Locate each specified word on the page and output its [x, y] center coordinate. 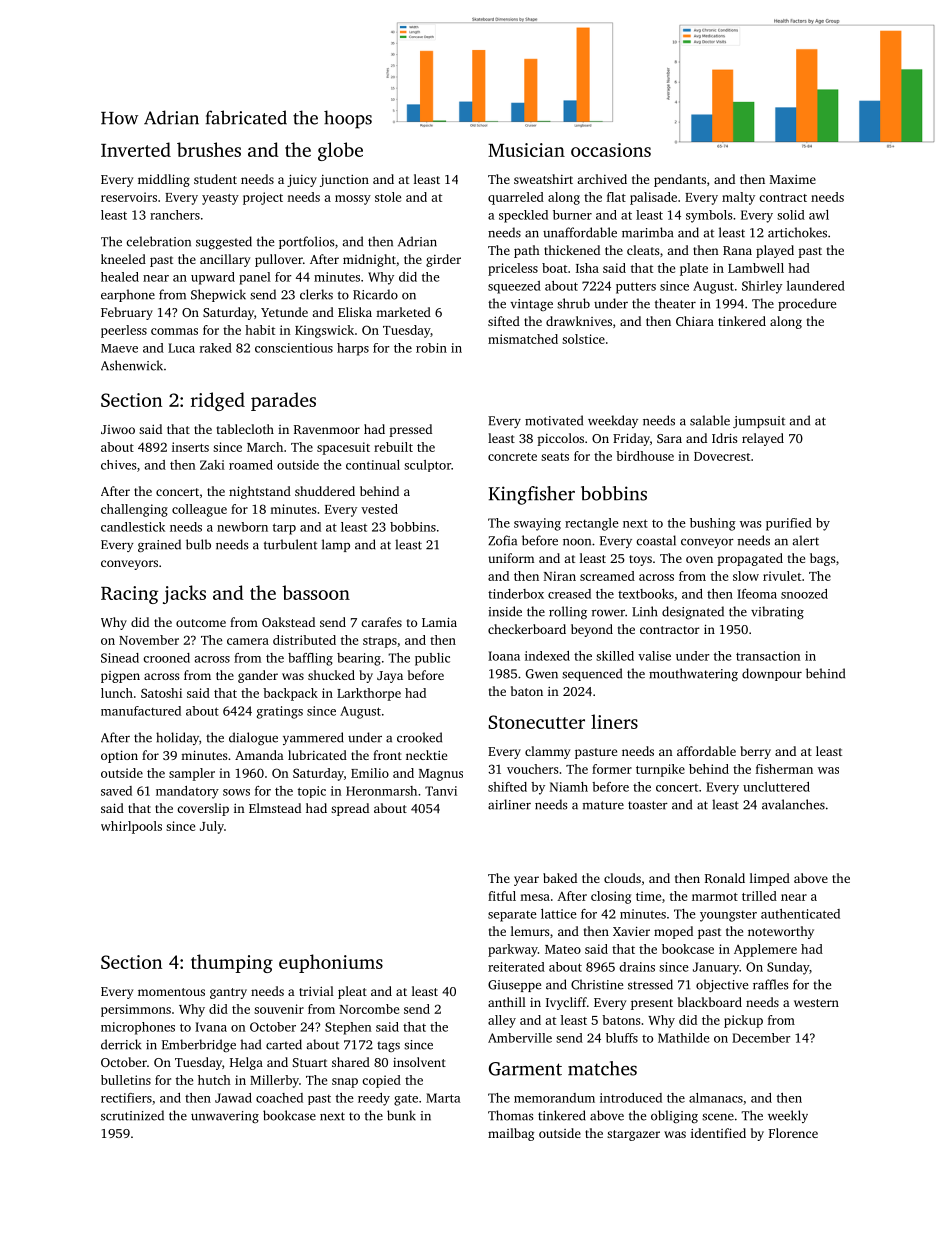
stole [388, 197]
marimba [647, 232]
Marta [443, 1098]
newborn [242, 527]
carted [284, 1044]
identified [718, 1133]
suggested [224, 242]
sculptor [427, 466]
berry [755, 752]
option [119, 756]
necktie [426, 755]
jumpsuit [759, 422]
